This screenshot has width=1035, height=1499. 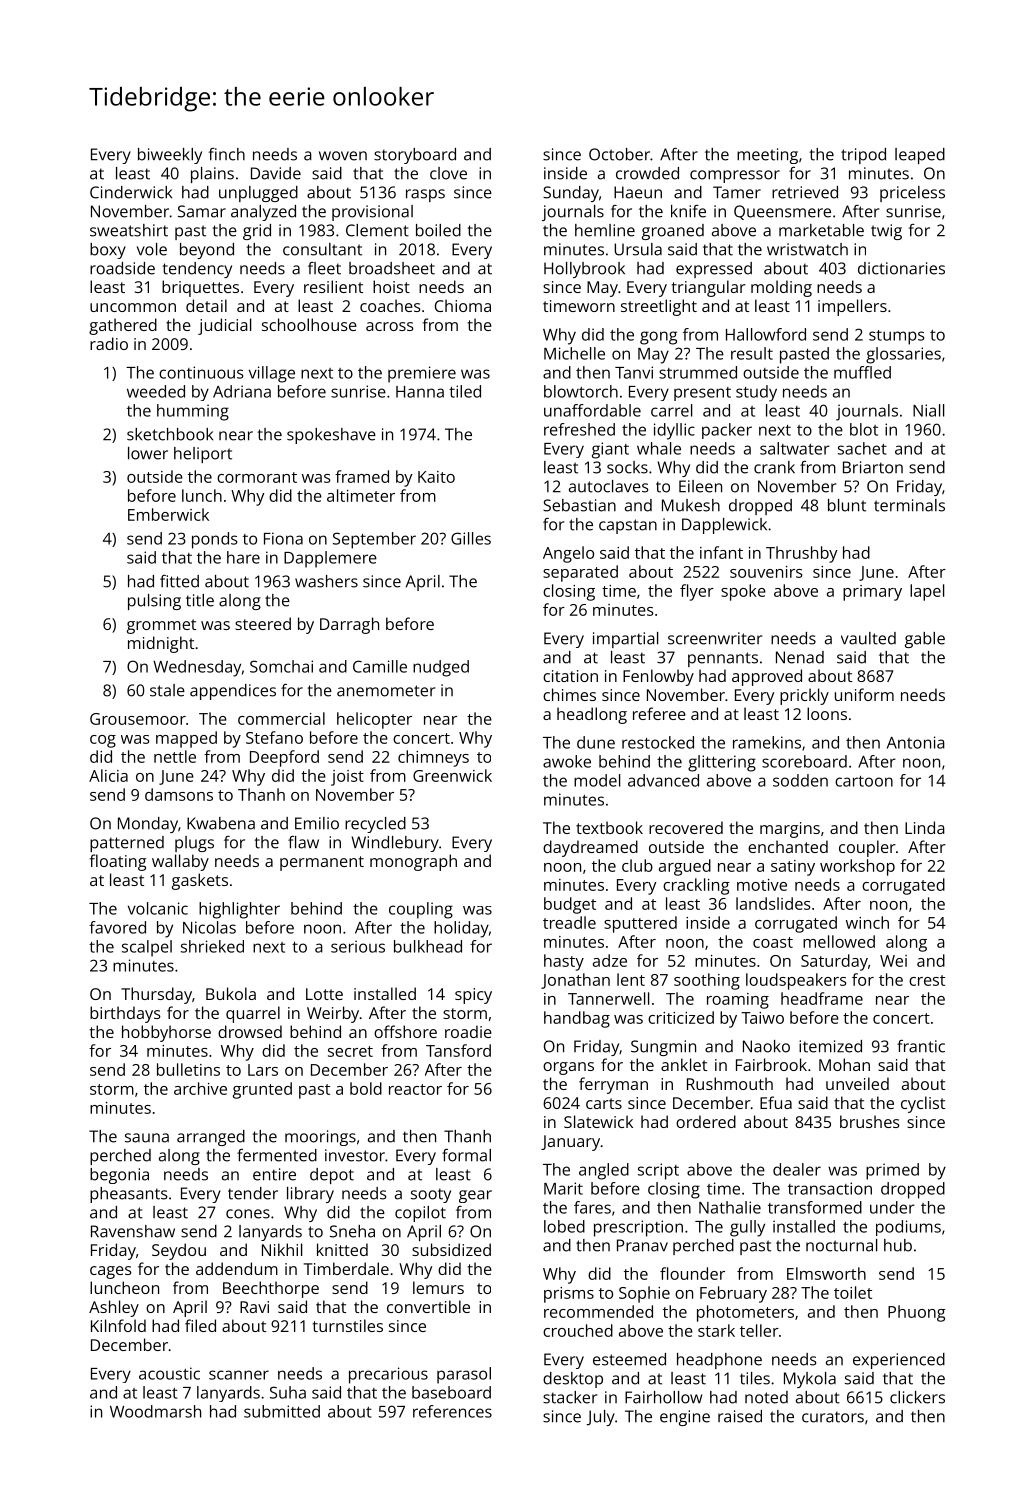 What do you see at coordinates (420, 392) in the screenshot?
I see `Hanna` at bounding box center [420, 392].
